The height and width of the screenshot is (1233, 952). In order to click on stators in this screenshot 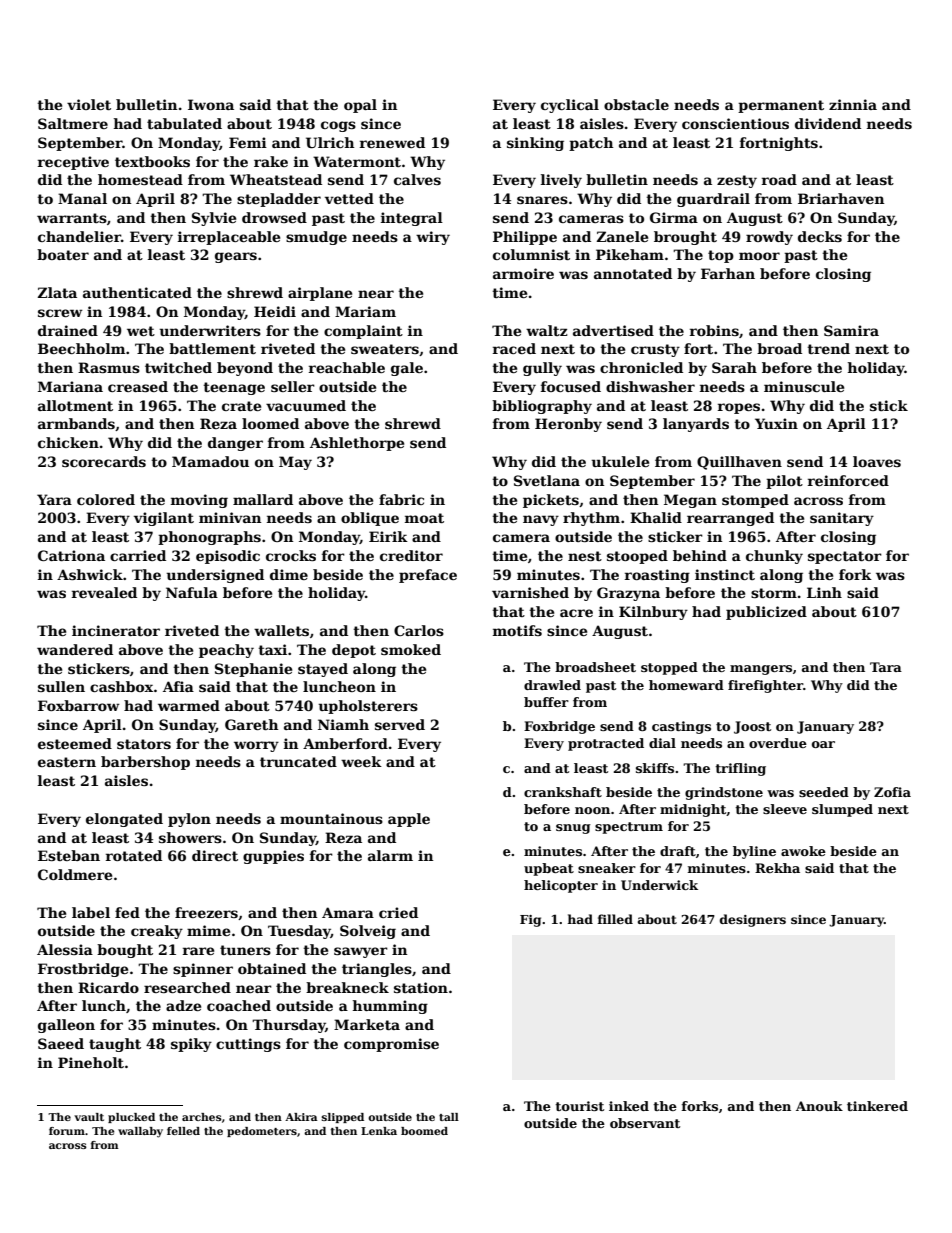, I will do `click(144, 744)`.
